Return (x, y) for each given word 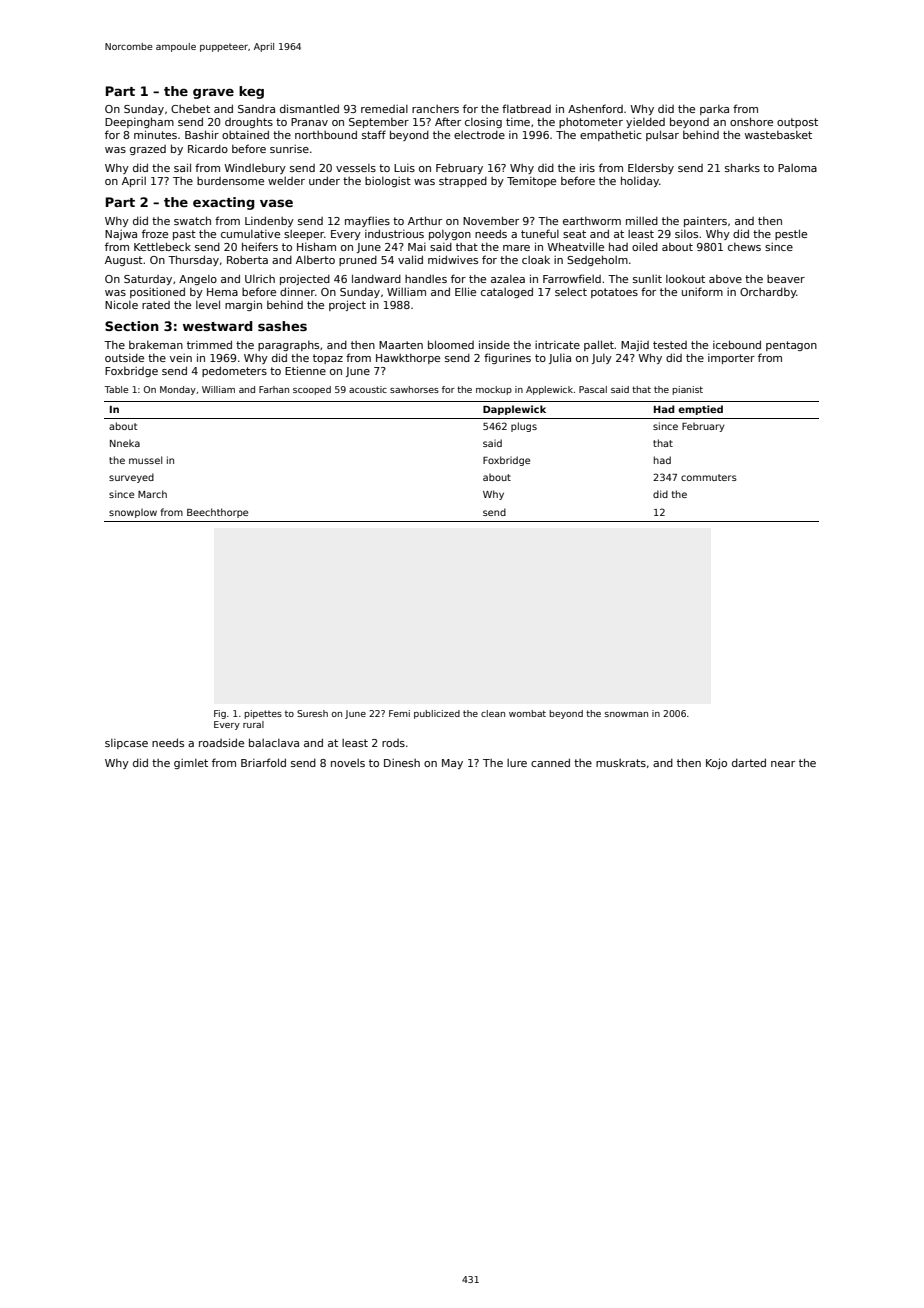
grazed (148, 150)
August (124, 261)
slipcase (126, 744)
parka (714, 110)
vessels (356, 168)
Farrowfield (572, 278)
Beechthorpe (217, 513)
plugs (524, 427)
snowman (626, 714)
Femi (399, 713)
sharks (742, 167)
